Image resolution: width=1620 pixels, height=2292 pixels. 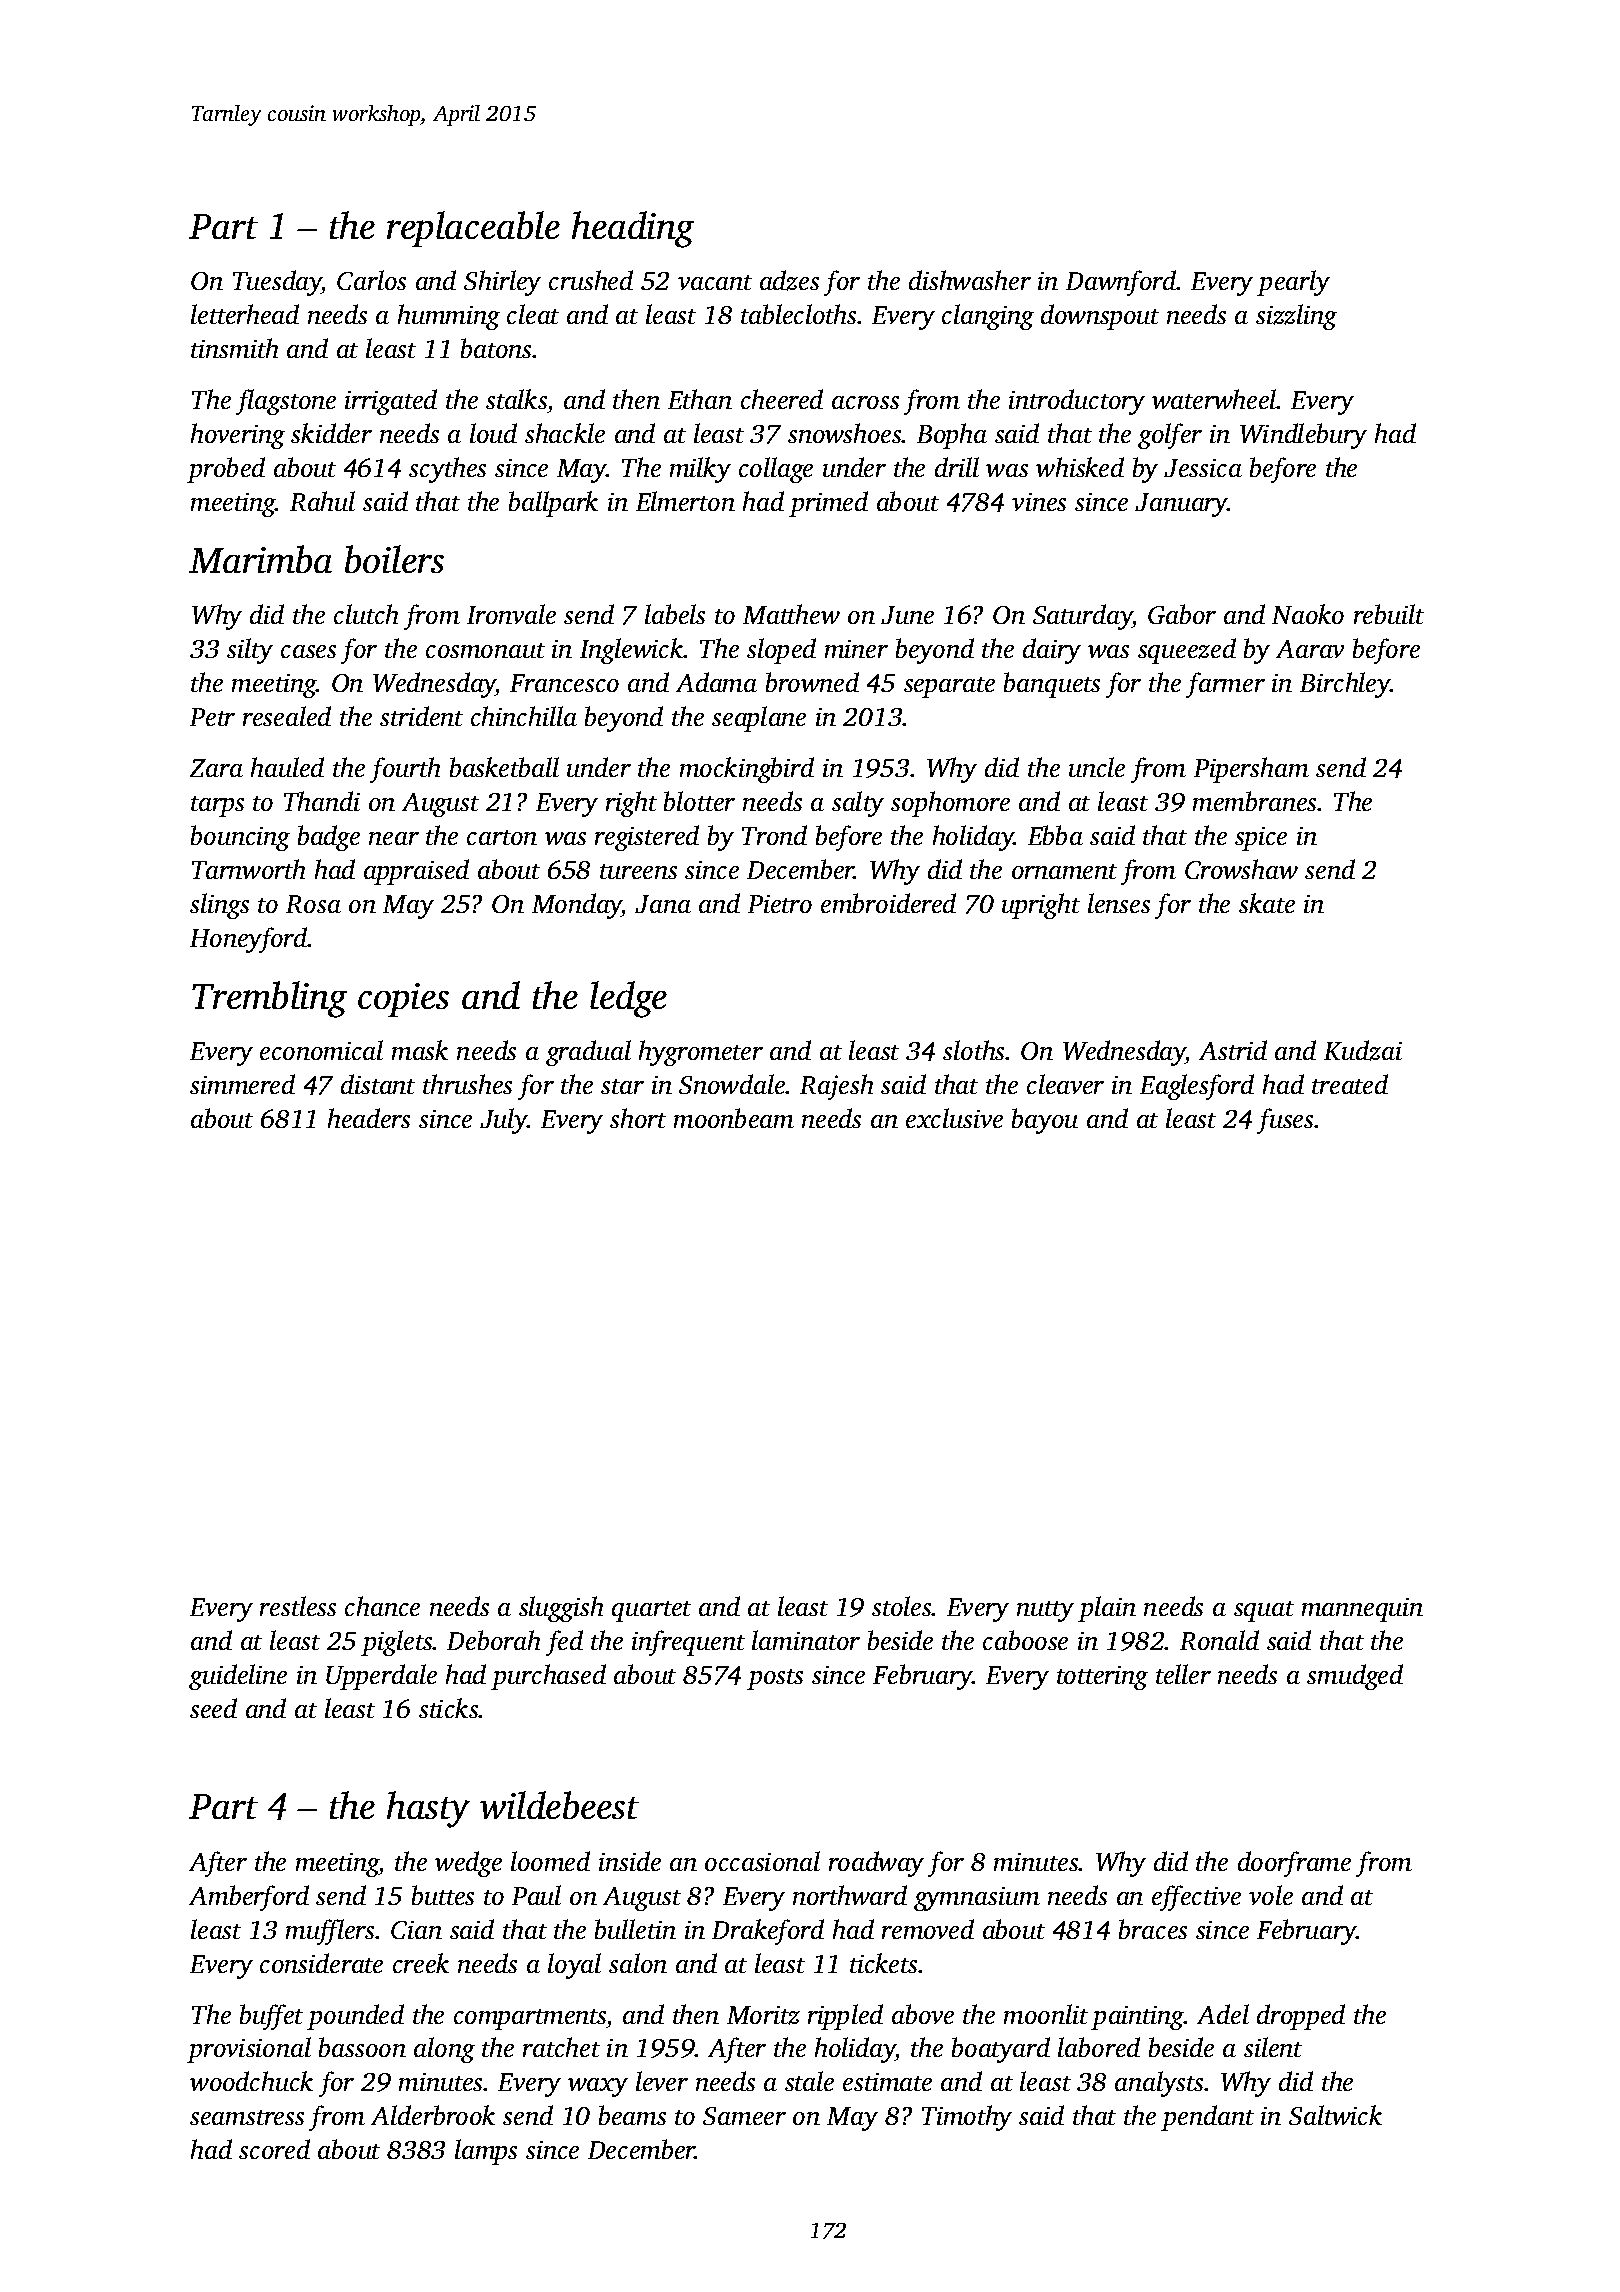 What do you see at coordinates (1362, 1610) in the screenshot?
I see `mannequin` at bounding box center [1362, 1610].
